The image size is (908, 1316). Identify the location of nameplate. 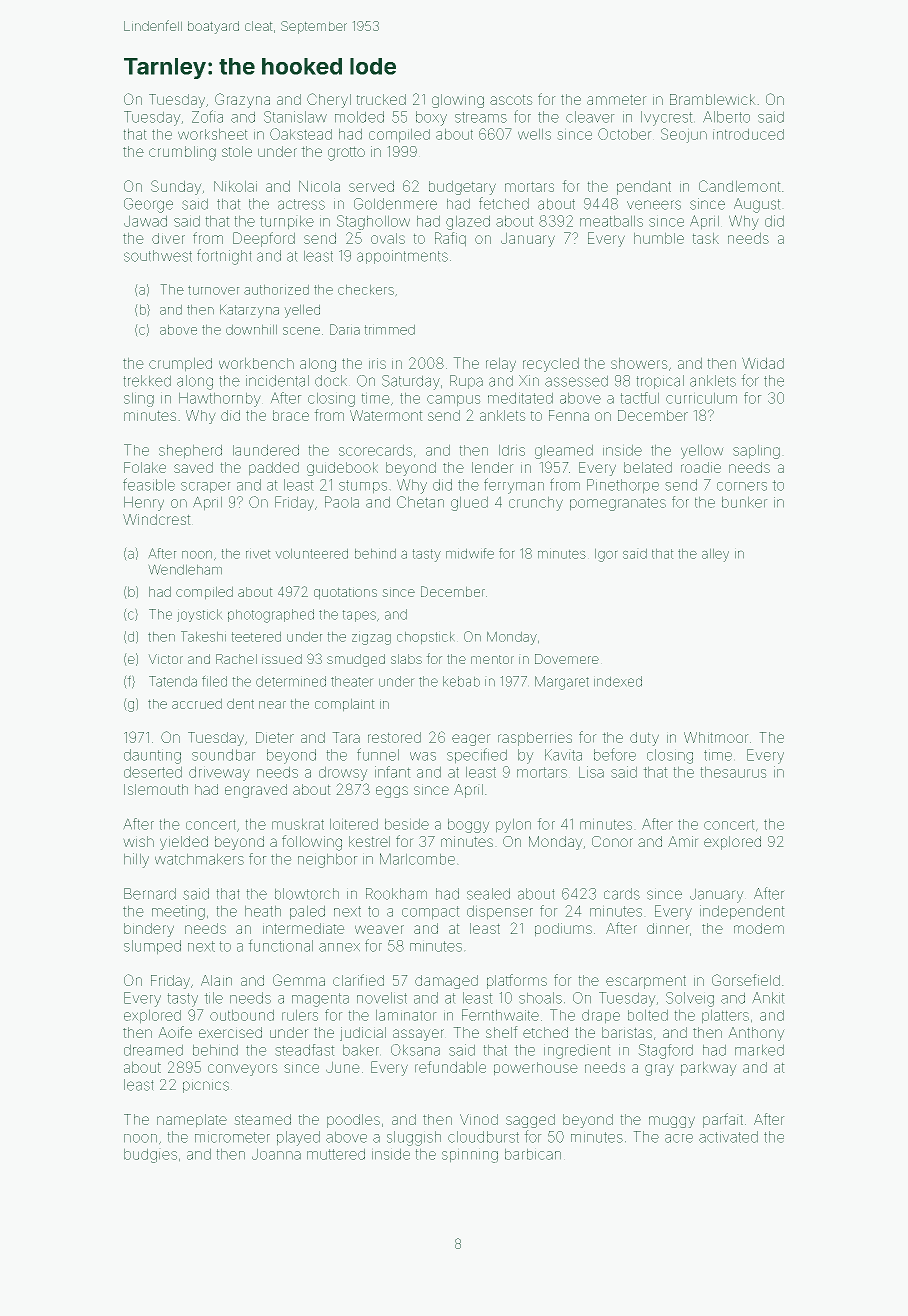
(192, 1120).
